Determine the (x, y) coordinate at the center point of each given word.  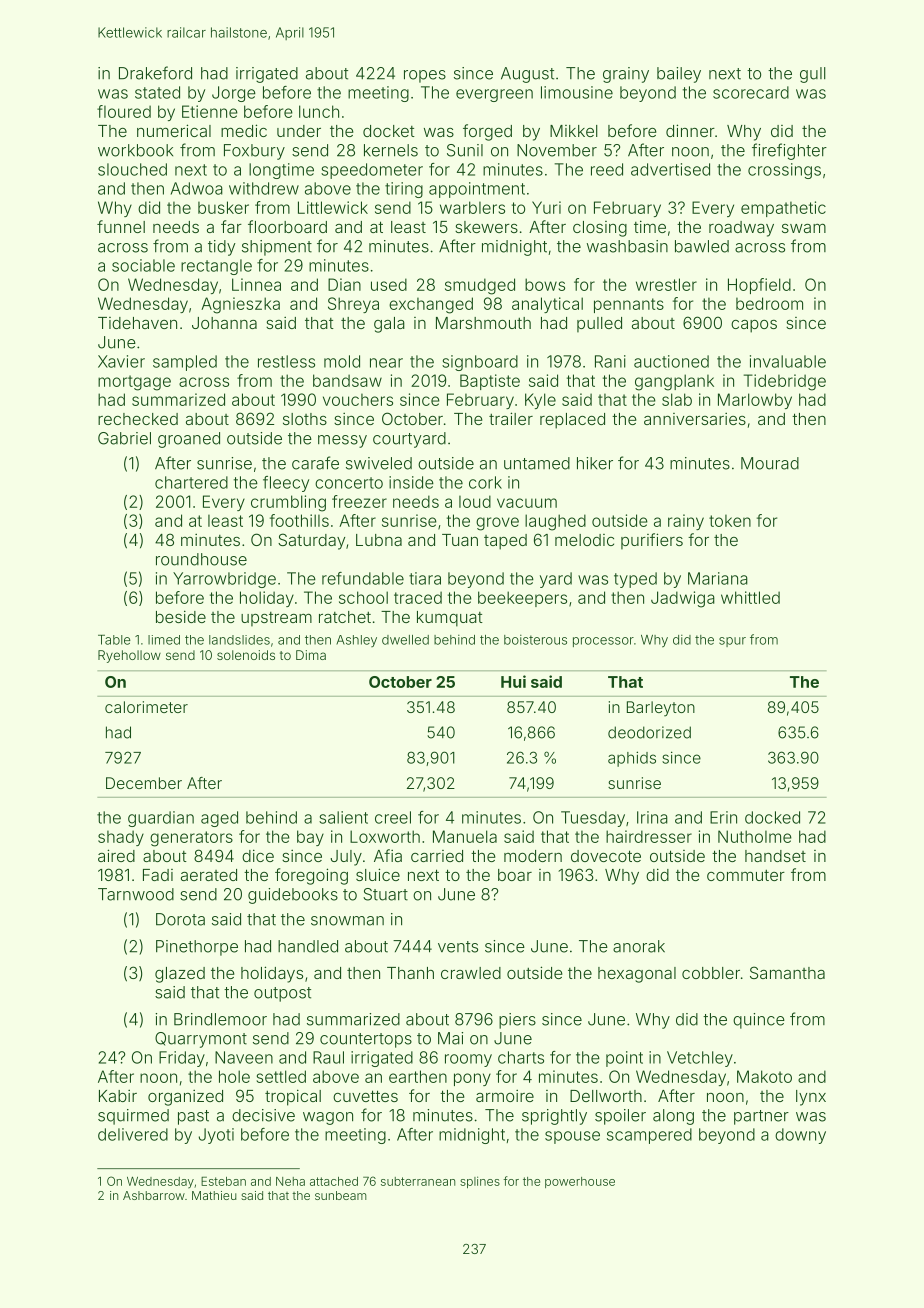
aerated (209, 875)
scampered (649, 1136)
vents (458, 947)
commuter (746, 875)
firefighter (789, 151)
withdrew (264, 188)
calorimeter (146, 707)
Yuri (546, 207)
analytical (547, 305)
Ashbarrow (154, 1195)
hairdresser (649, 836)
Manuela (465, 836)
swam (804, 228)
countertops (366, 1040)
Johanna (224, 323)
